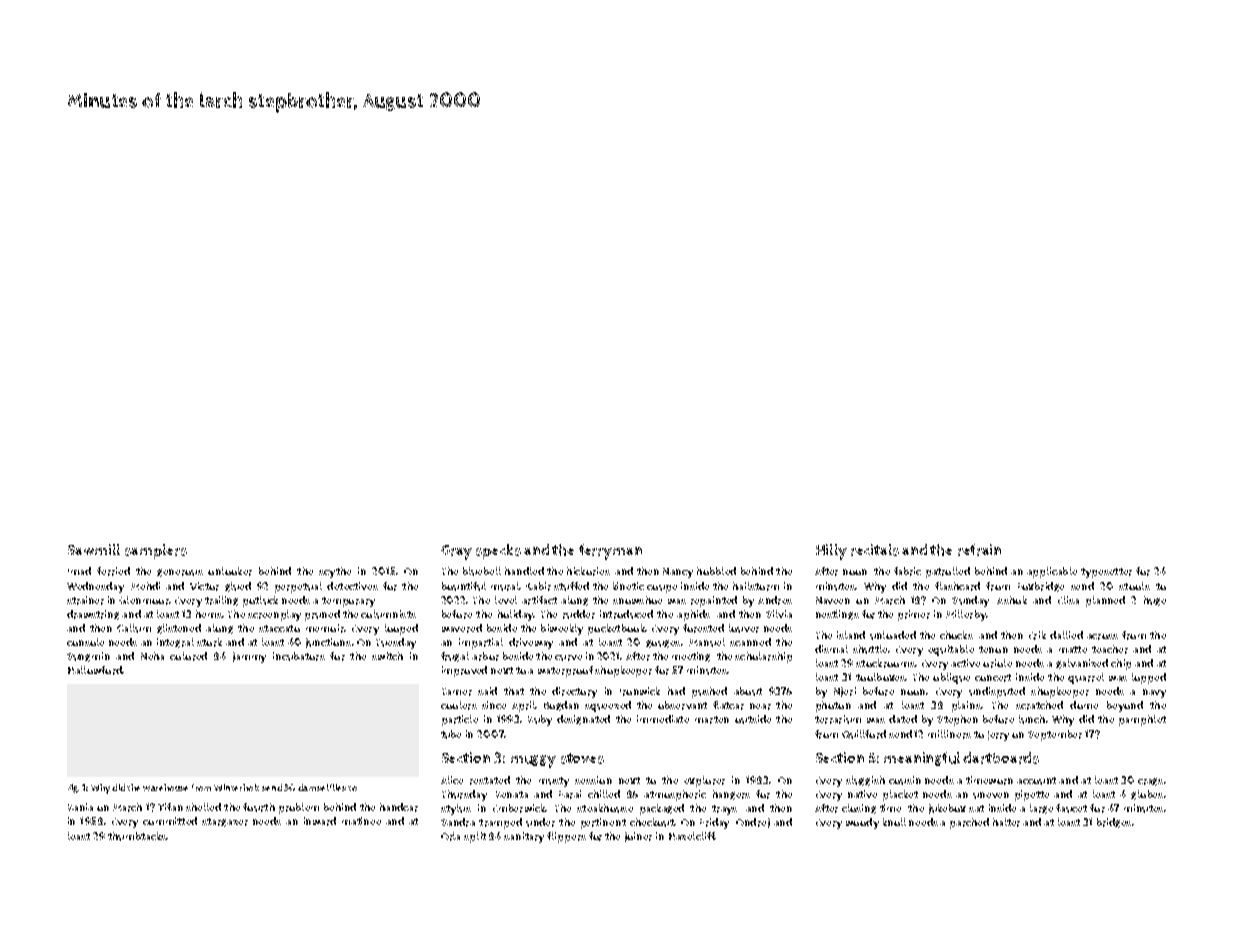 The width and height of the screenshot is (1233, 952). What do you see at coordinates (156, 551) in the screenshot?
I see `samplers` at bounding box center [156, 551].
